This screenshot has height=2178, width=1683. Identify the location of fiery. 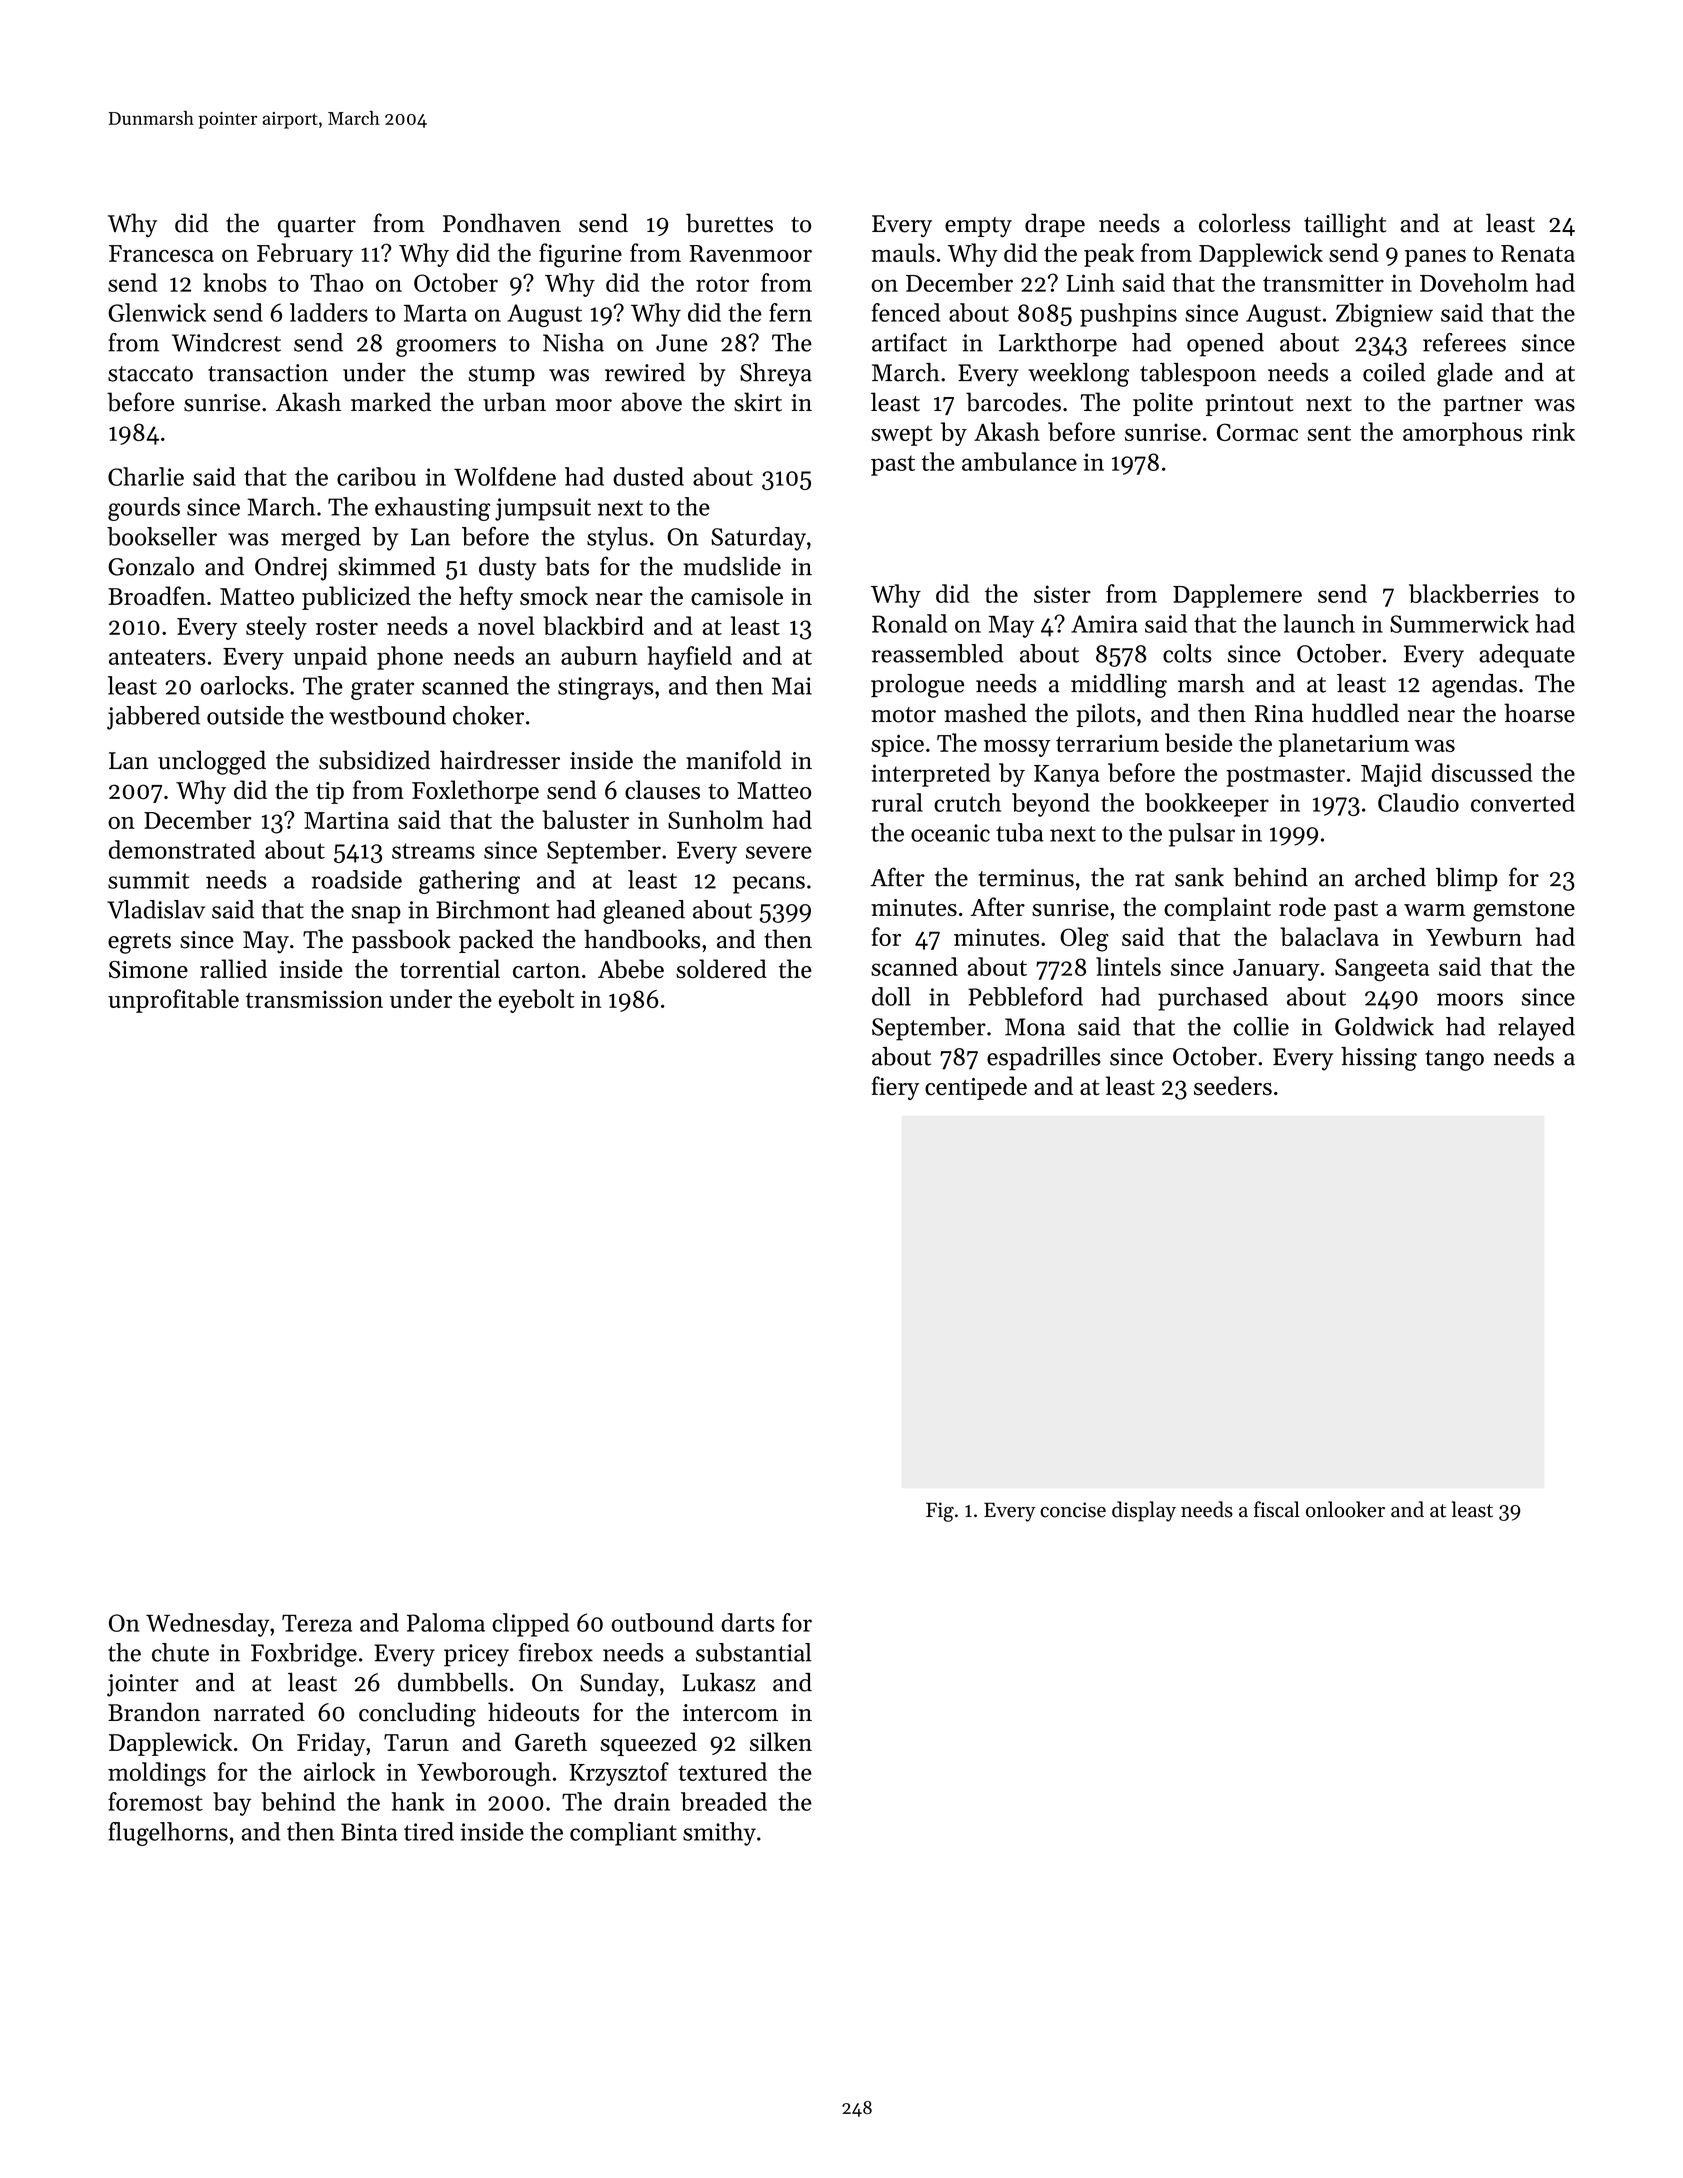
(895, 1088).
